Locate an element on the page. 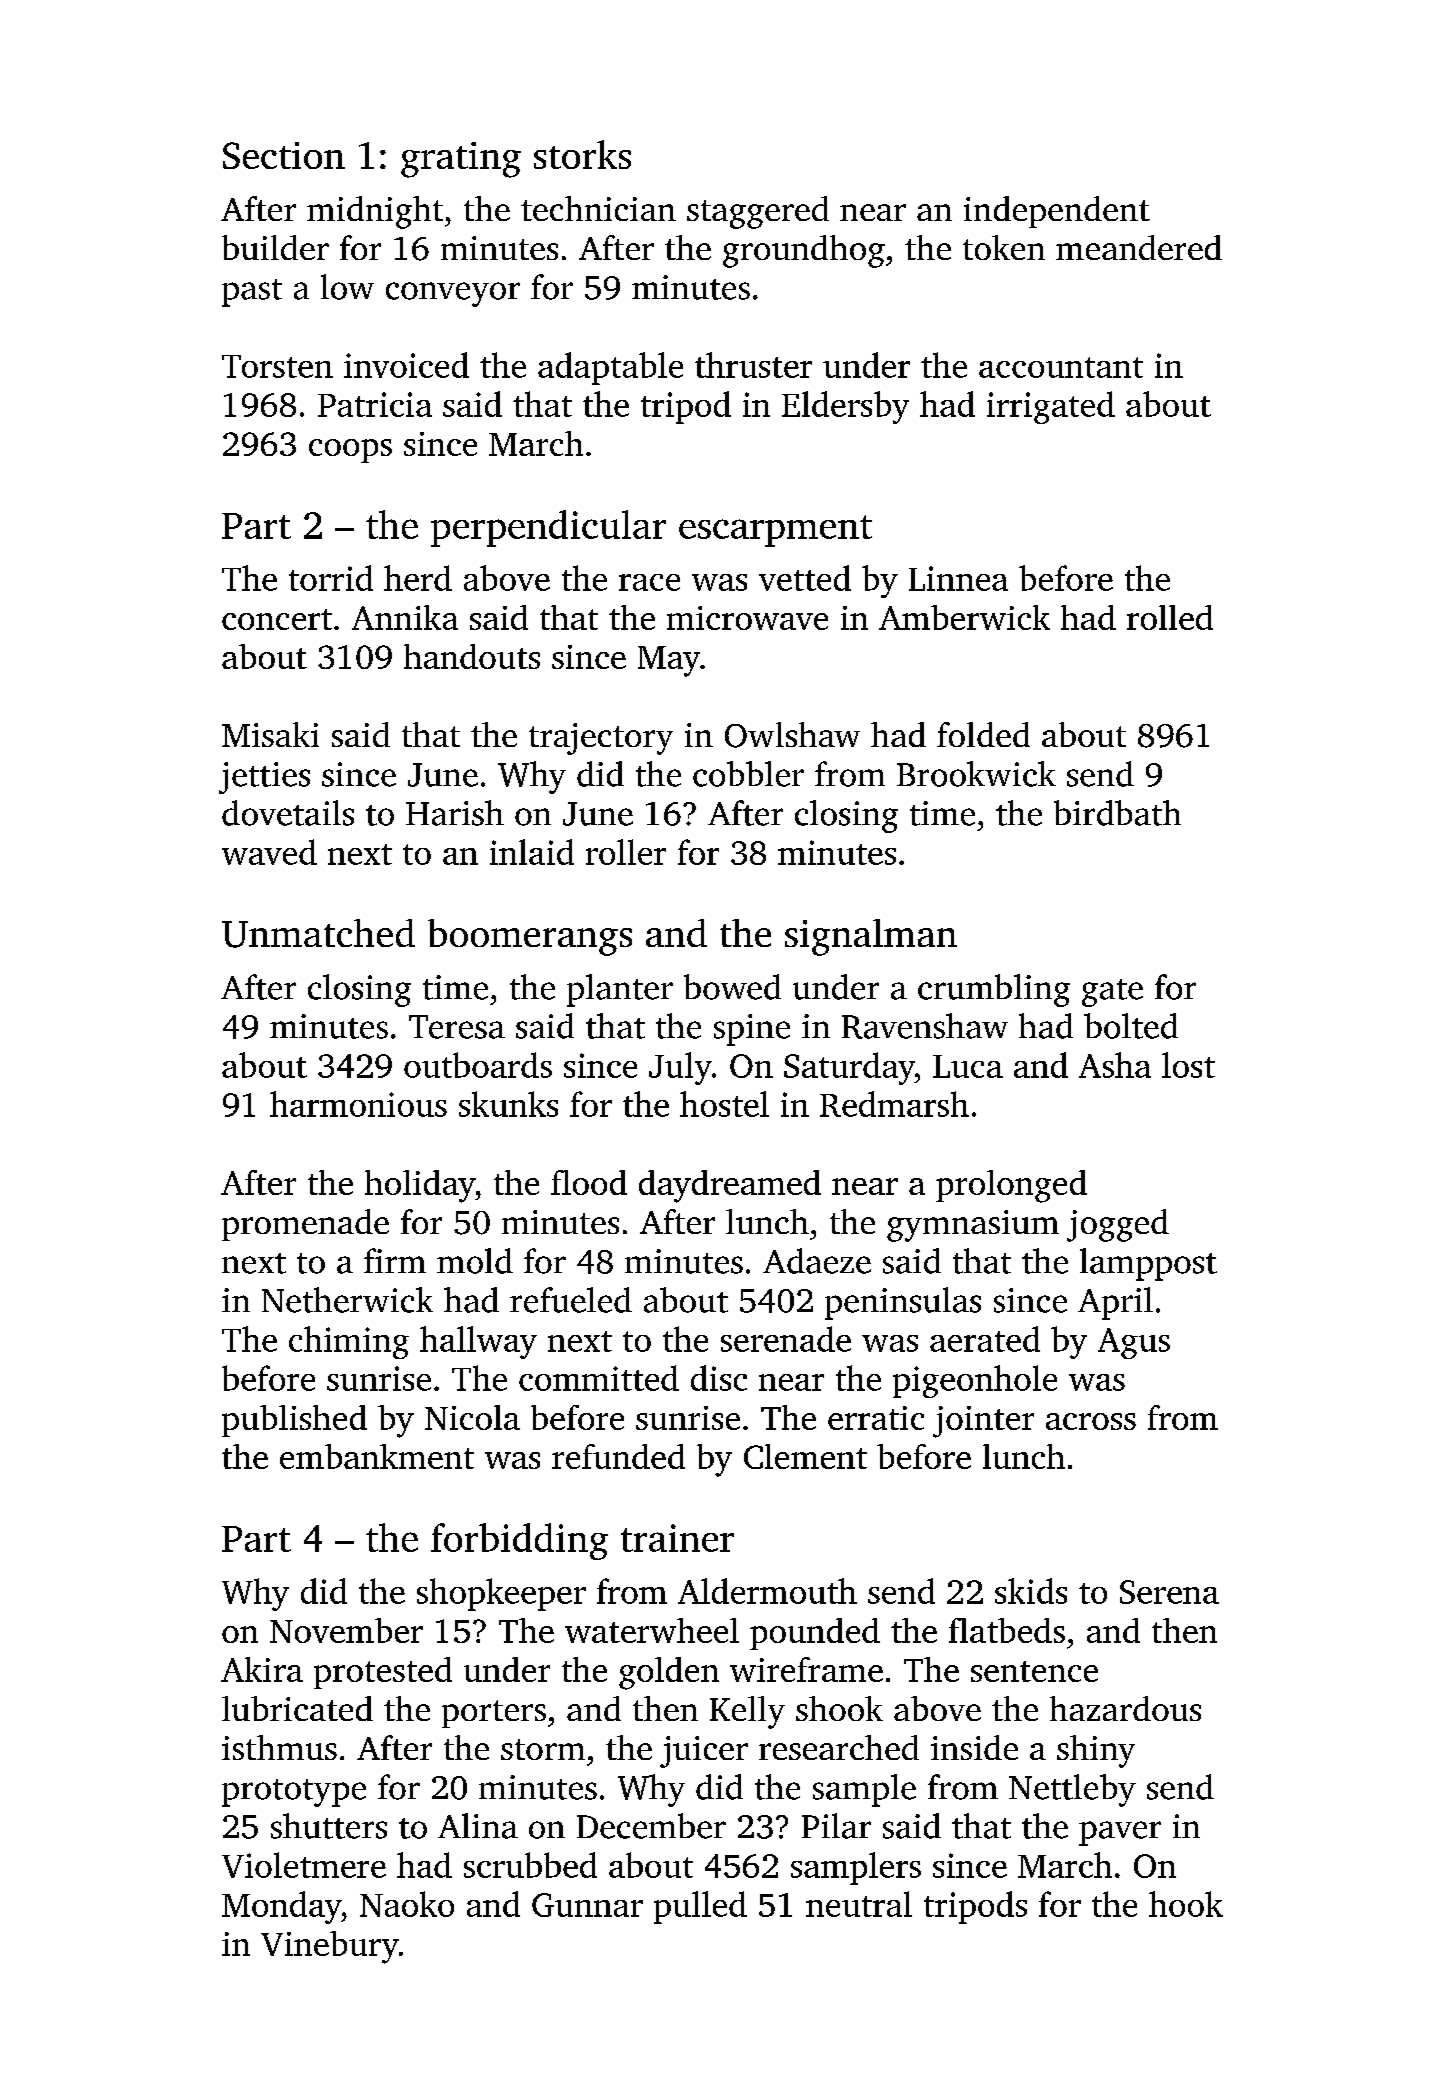 Image resolution: width=1450 pixels, height=2100 pixels. hallway is located at coordinates (478, 1342).
